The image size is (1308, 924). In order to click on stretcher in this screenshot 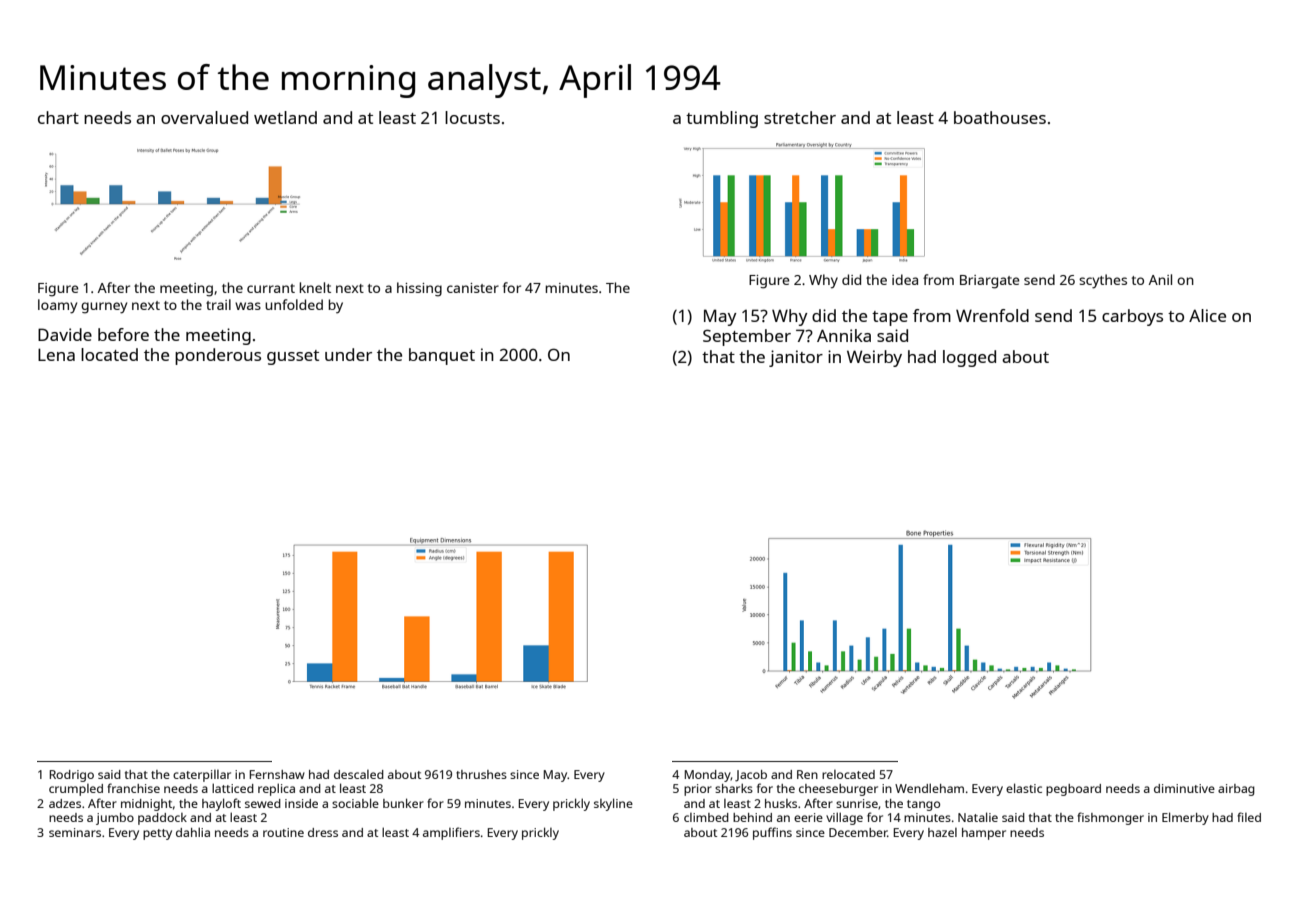, I will do `click(800, 117)`.
